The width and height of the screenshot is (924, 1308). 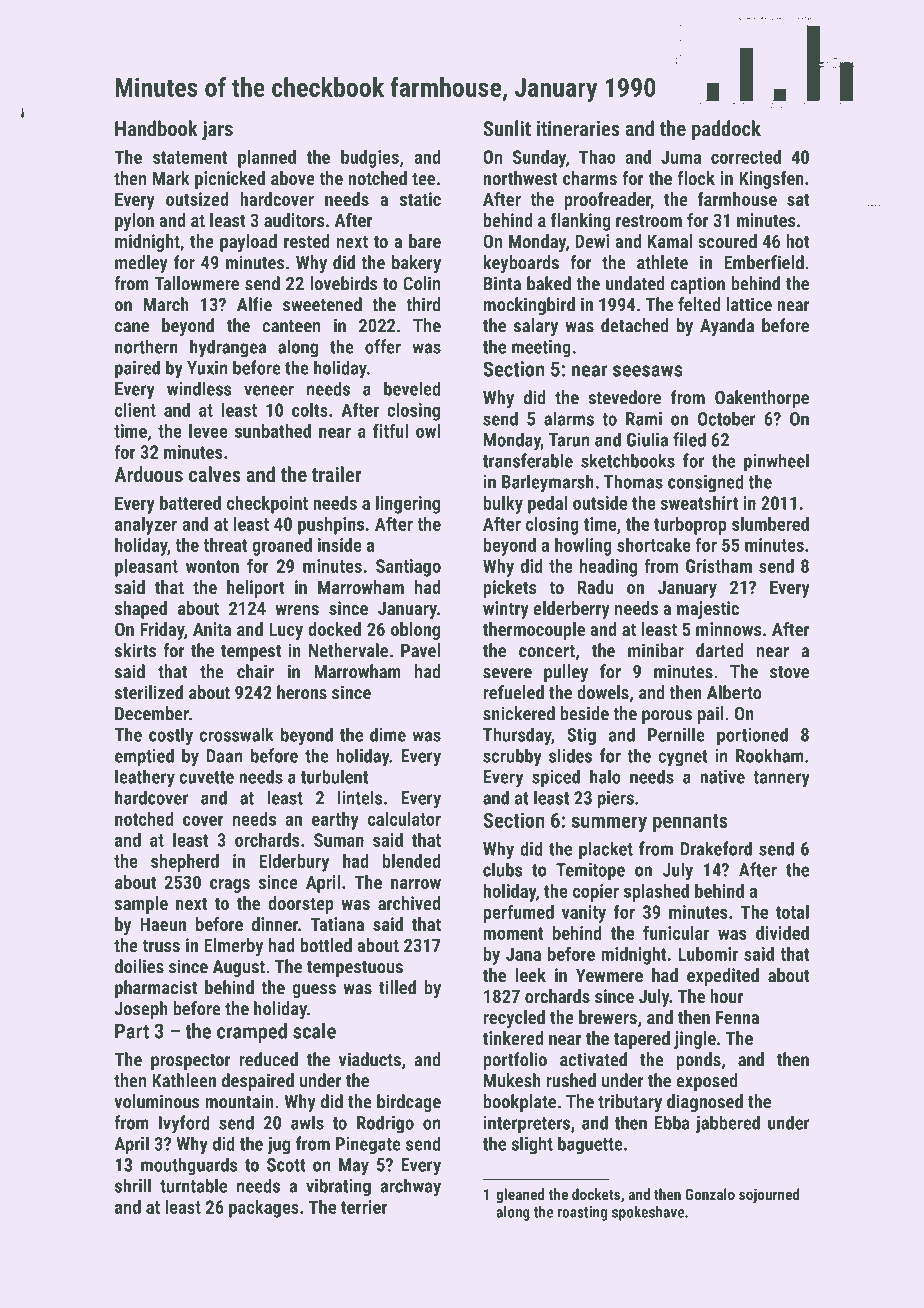 What do you see at coordinates (507, 128) in the screenshot?
I see `Sunlit` at bounding box center [507, 128].
